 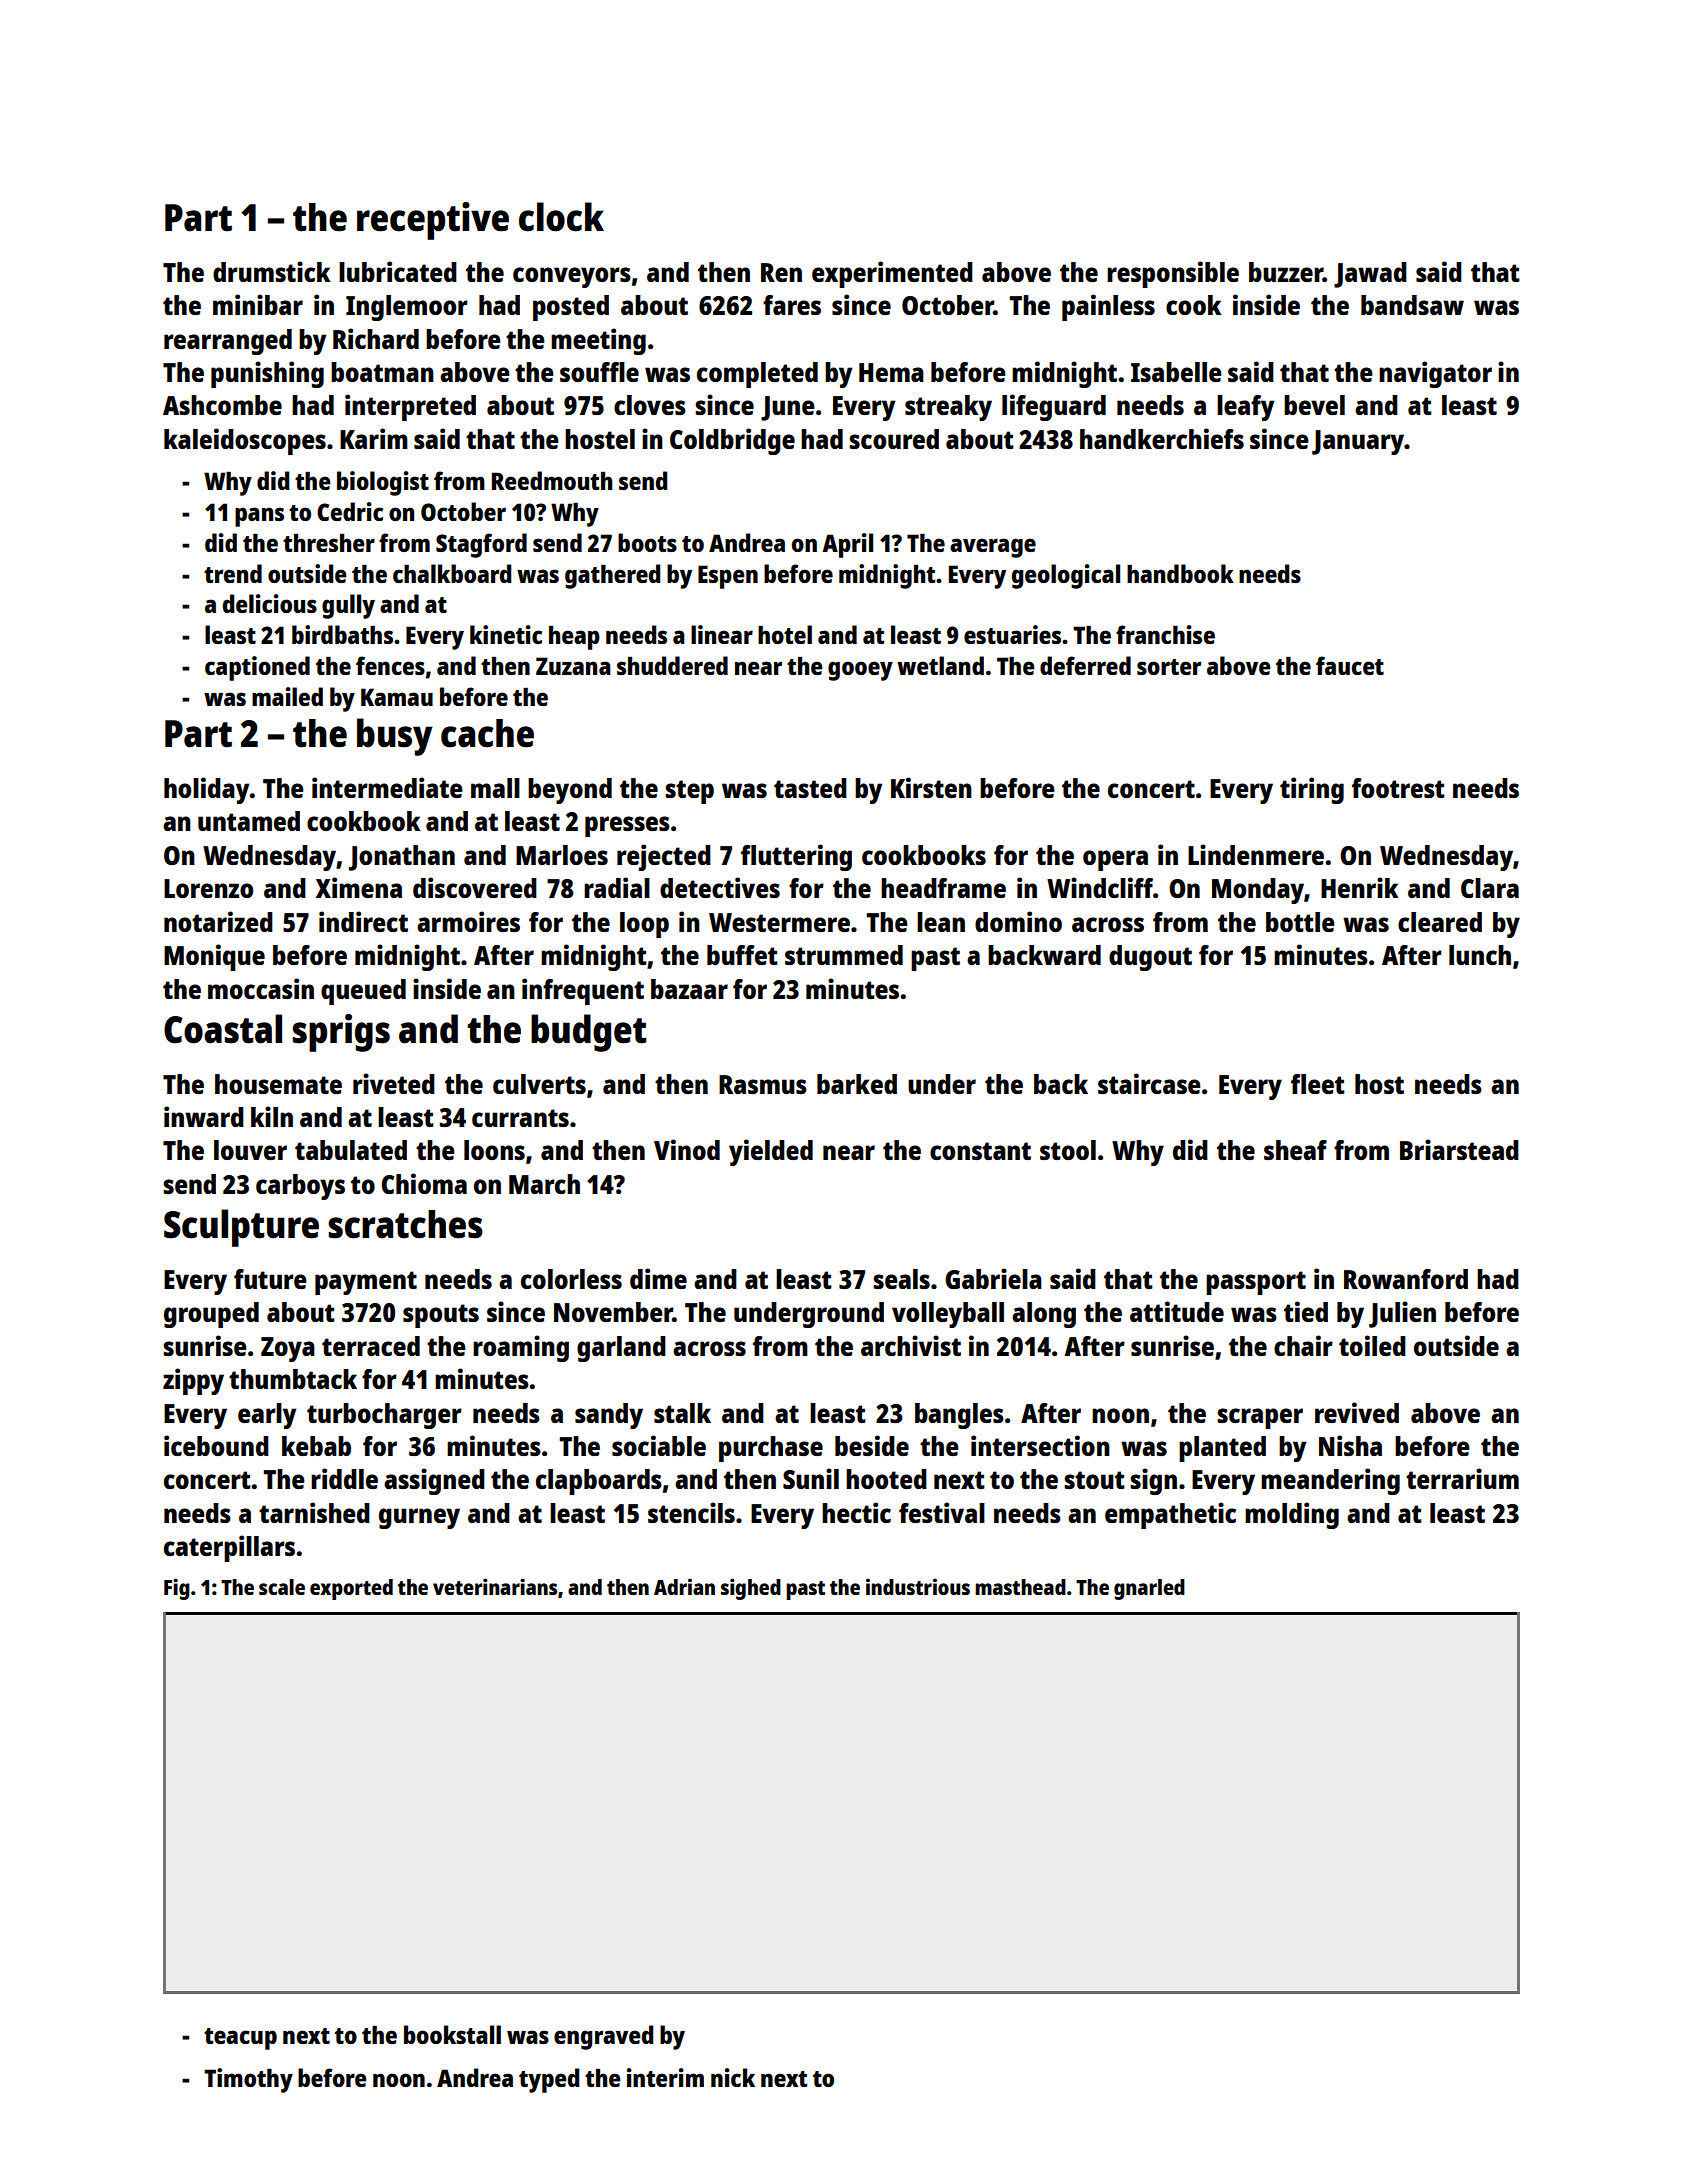 What do you see at coordinates (665, 2077) in the screenshot?
I see `interim` at bounding box center [665, 2077].
